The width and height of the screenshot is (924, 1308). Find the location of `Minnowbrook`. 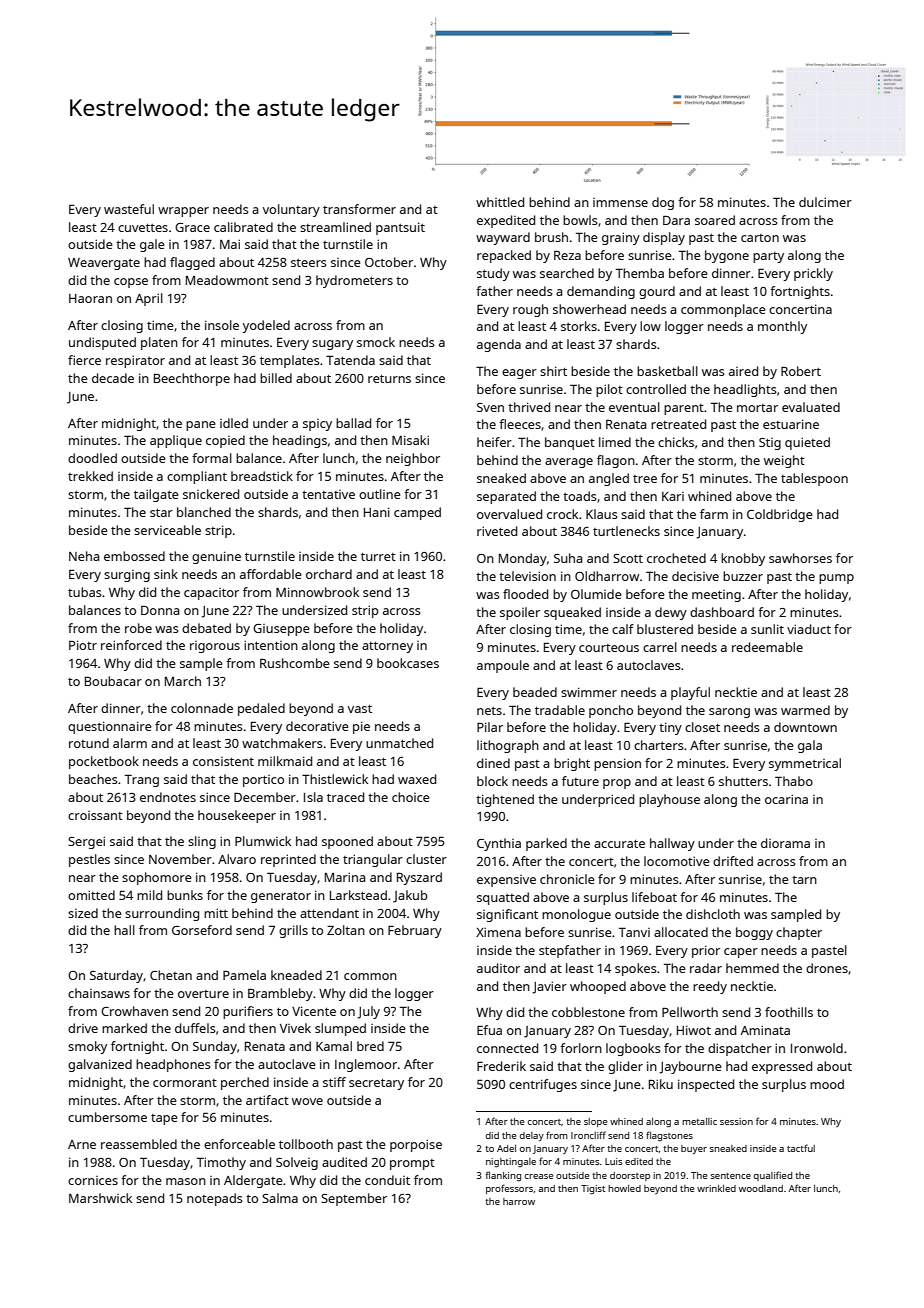

Minnowbrook is located at coordinates (317, 592).
